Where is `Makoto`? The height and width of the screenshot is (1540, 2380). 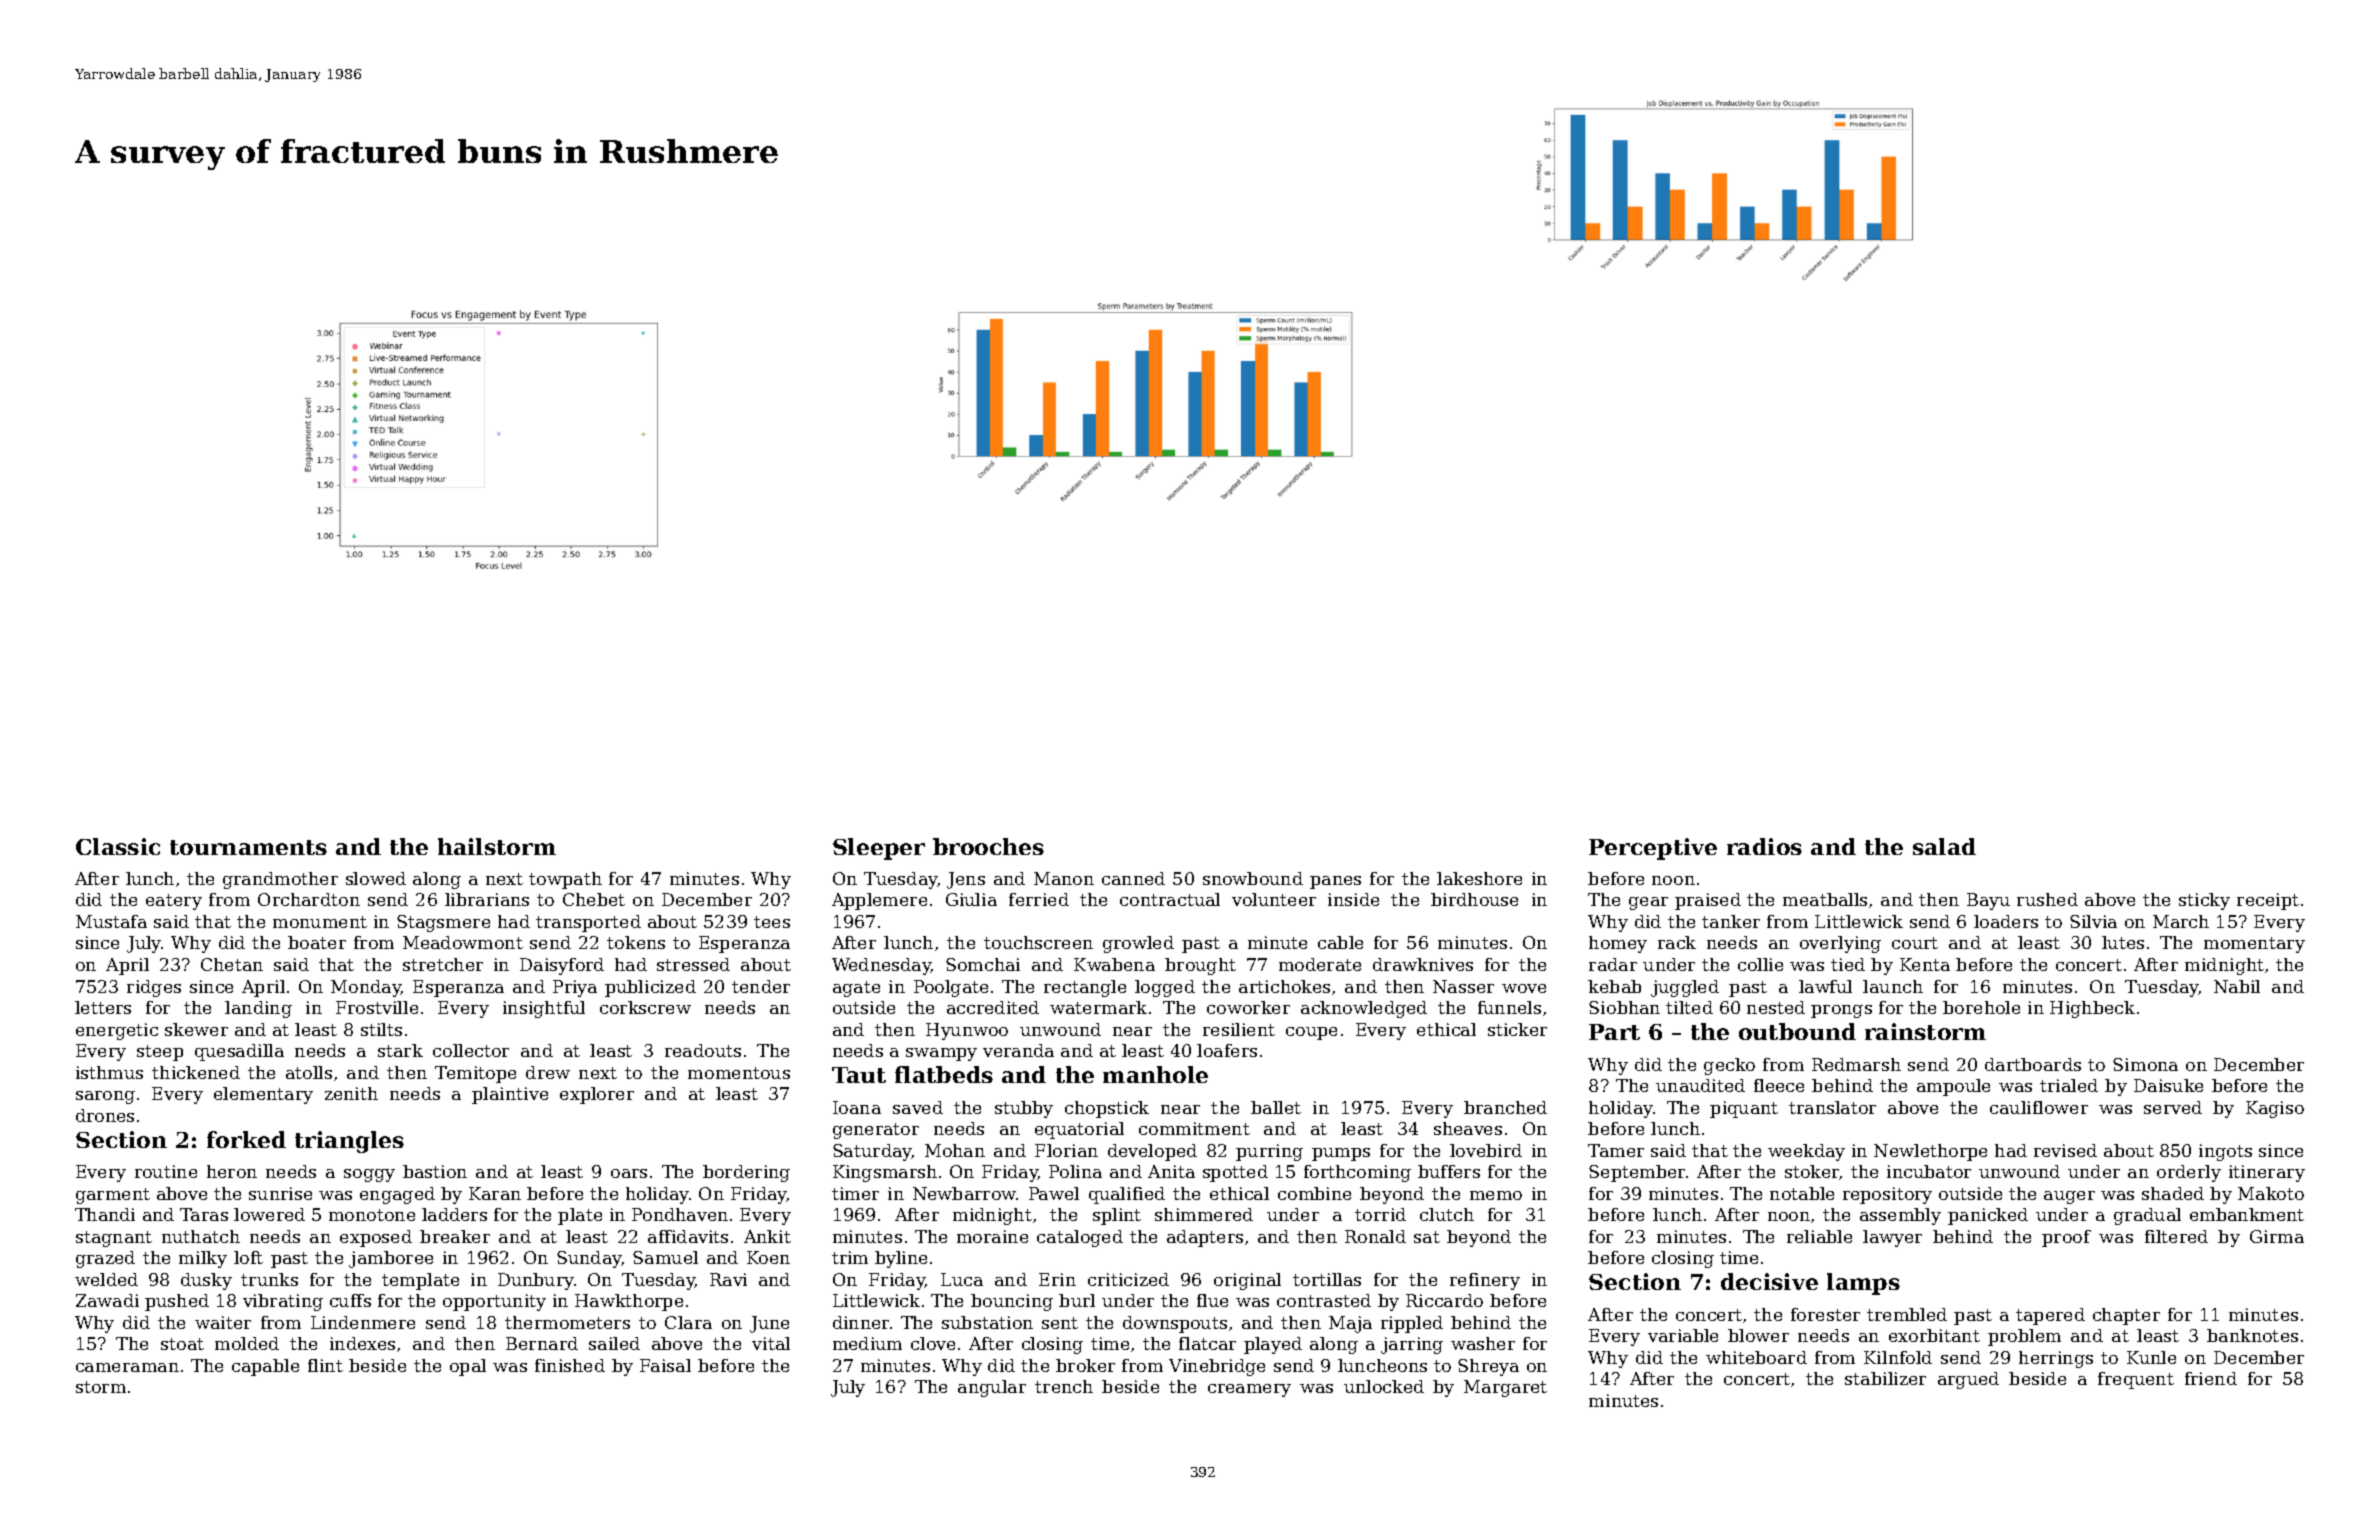
Makoto is located at coordinates (2271, 1193).
